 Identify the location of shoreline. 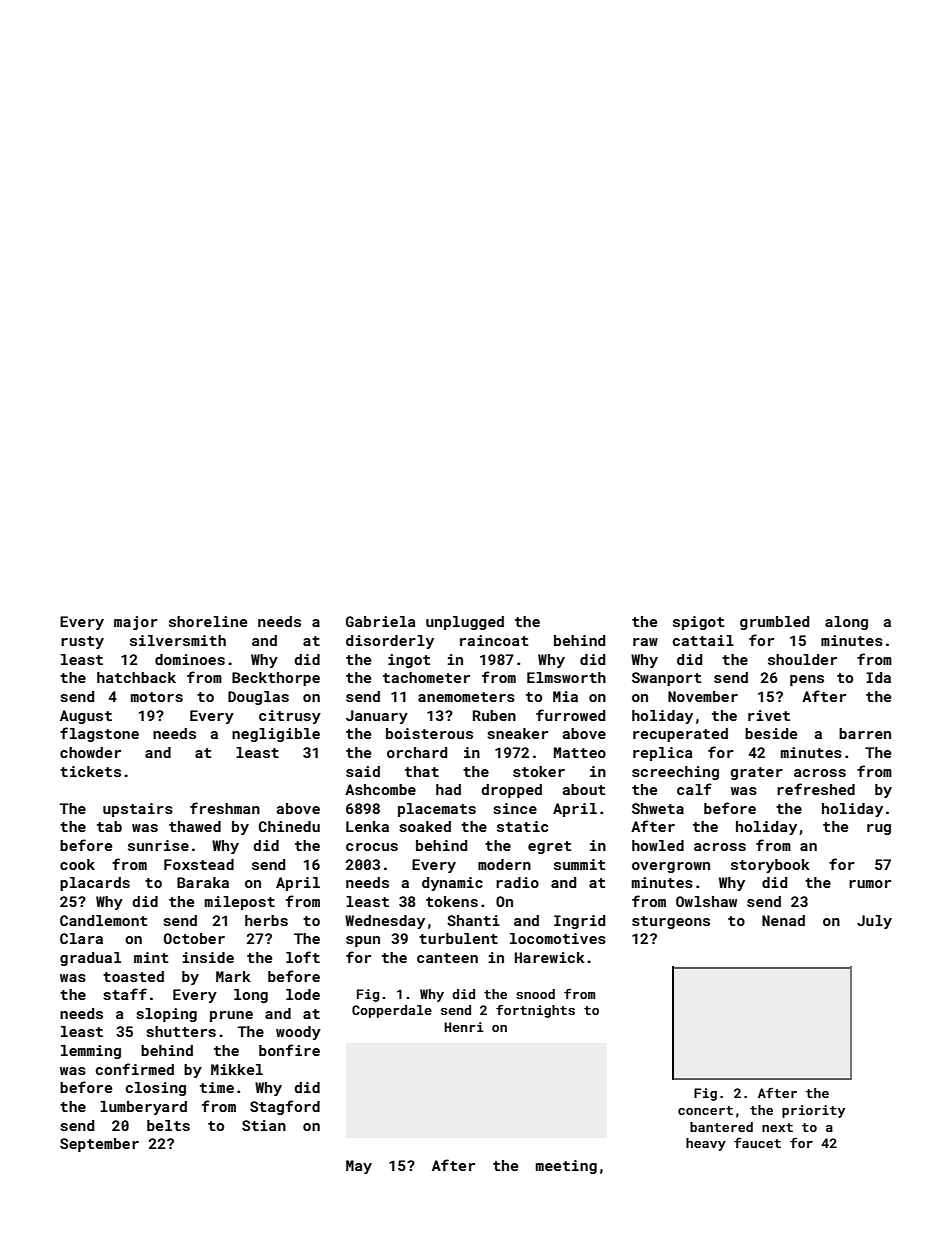
(208, 621).
